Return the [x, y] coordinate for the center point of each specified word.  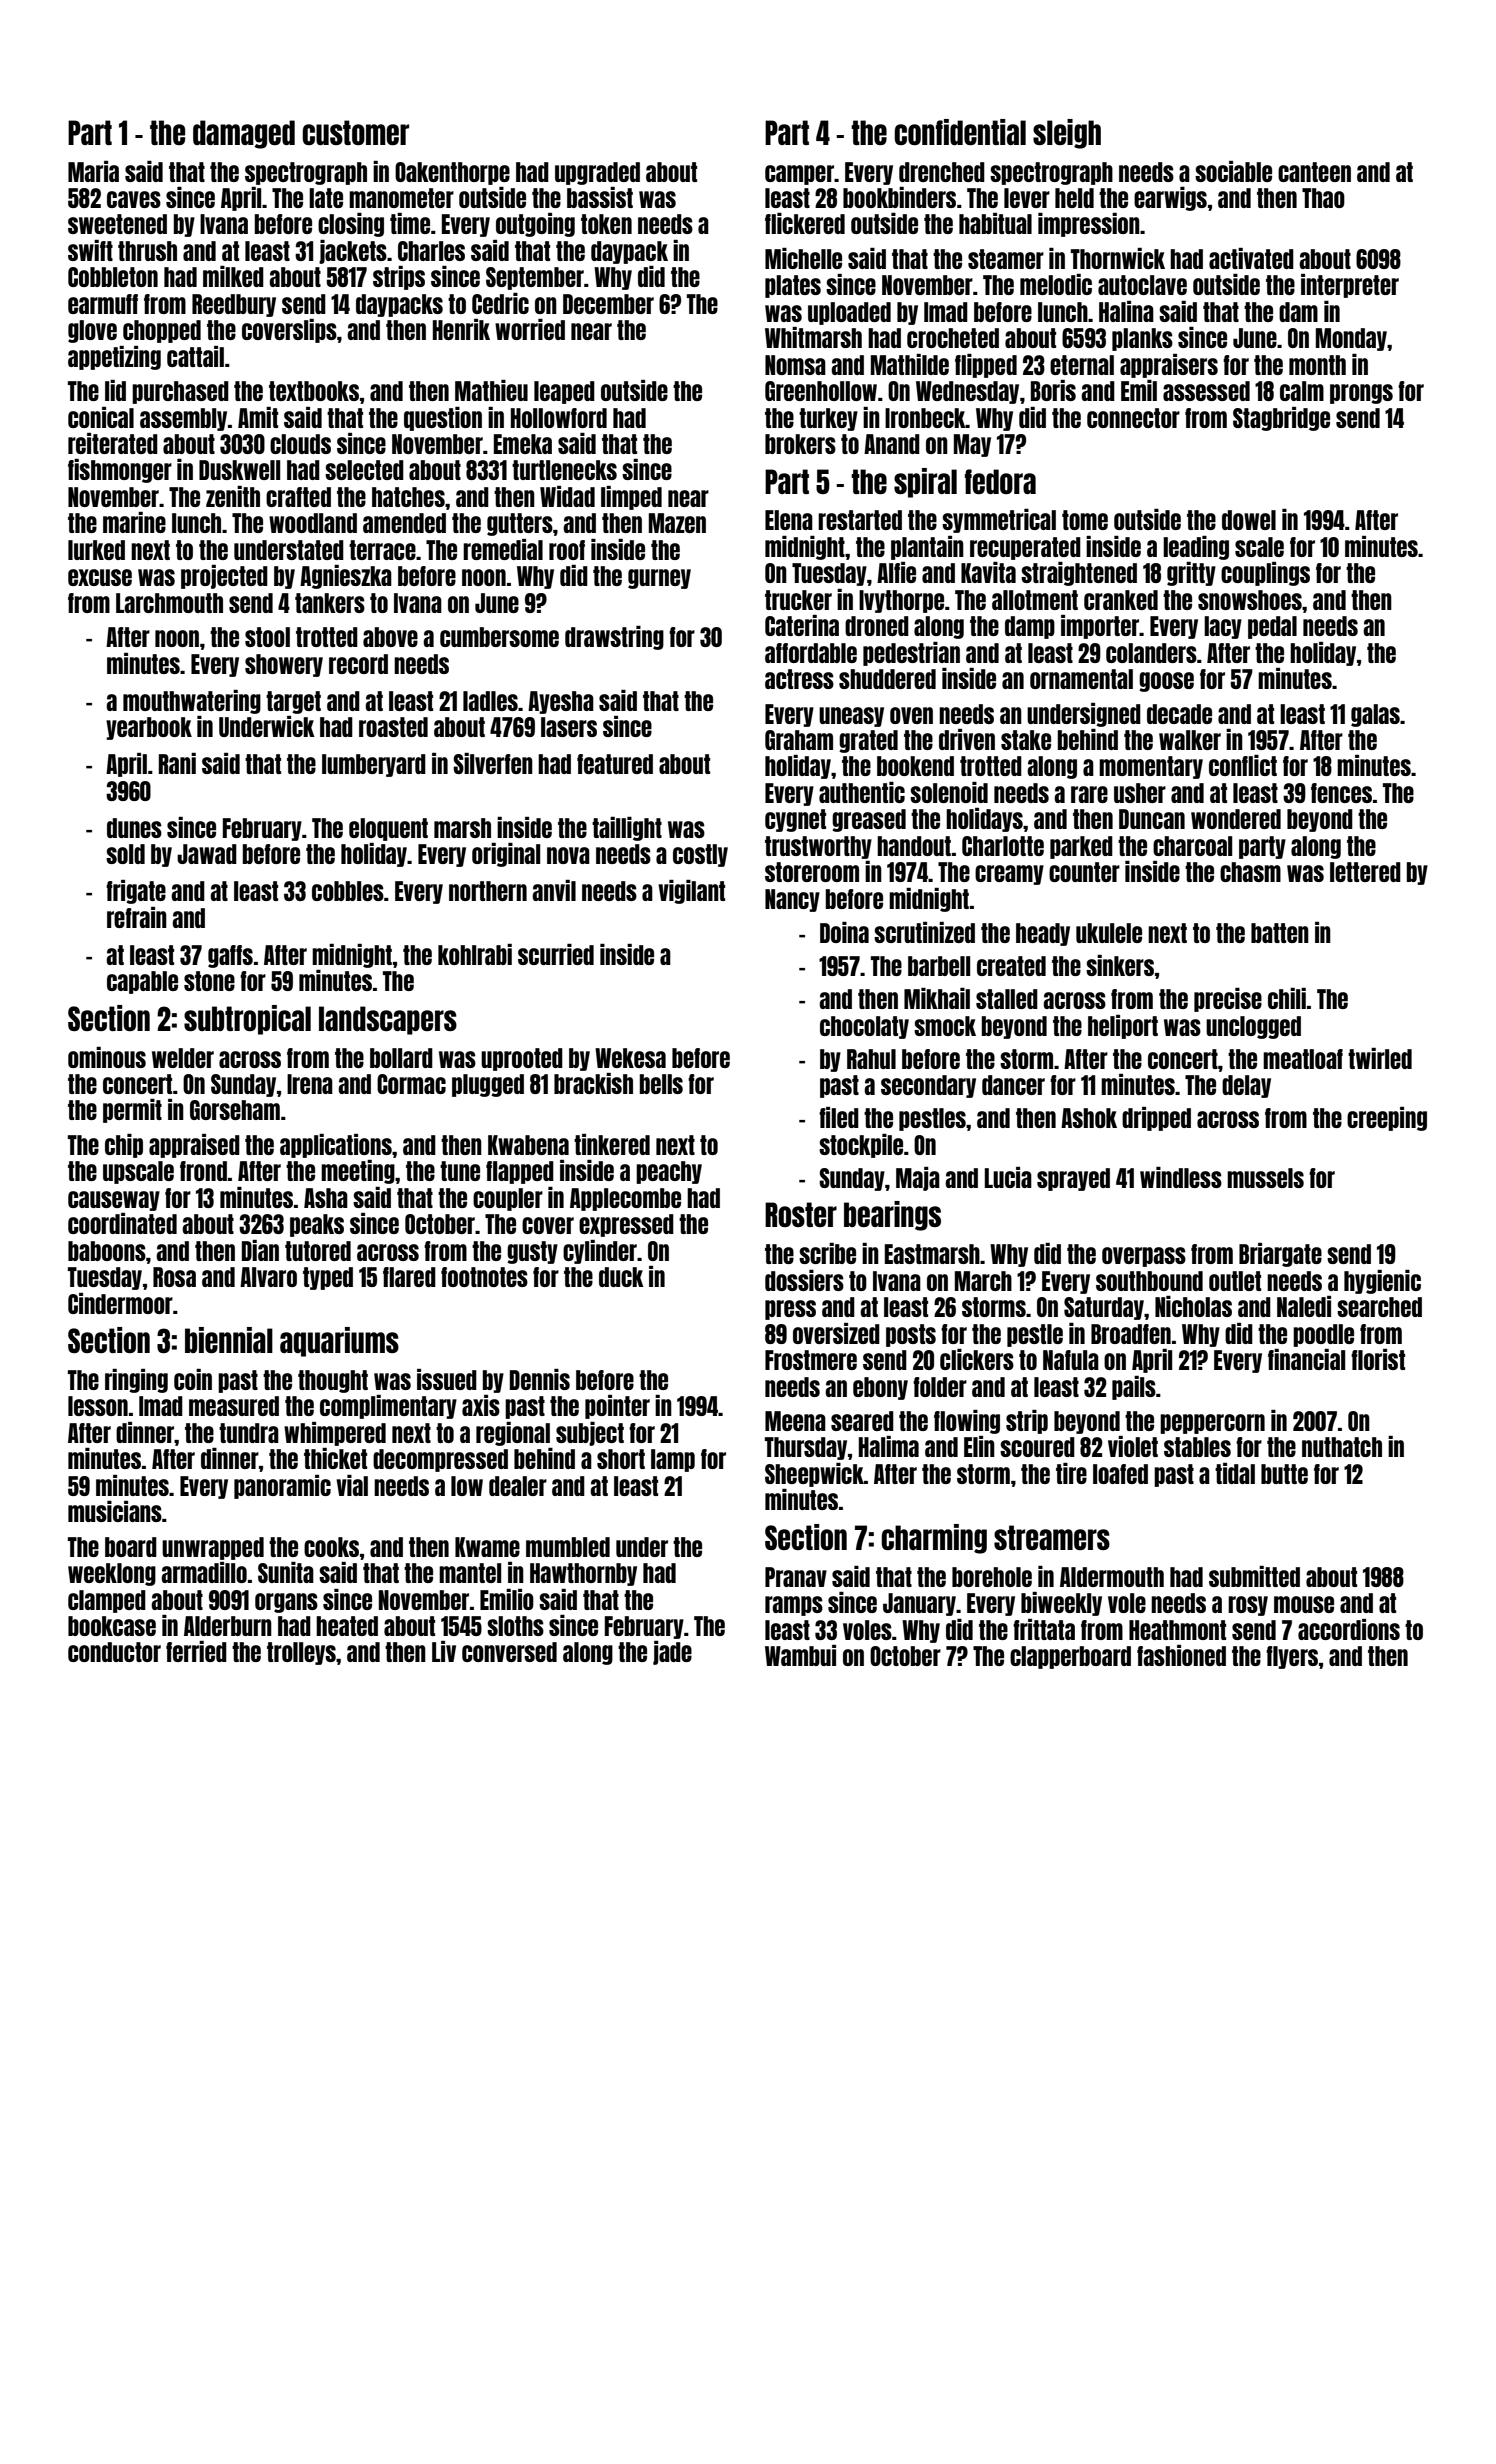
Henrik [461, 329]
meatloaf [1303, 1059]
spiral [925, 483]
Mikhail [937, 998]
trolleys [301, 1653]
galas [1375, 715]
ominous [107, 1057]
